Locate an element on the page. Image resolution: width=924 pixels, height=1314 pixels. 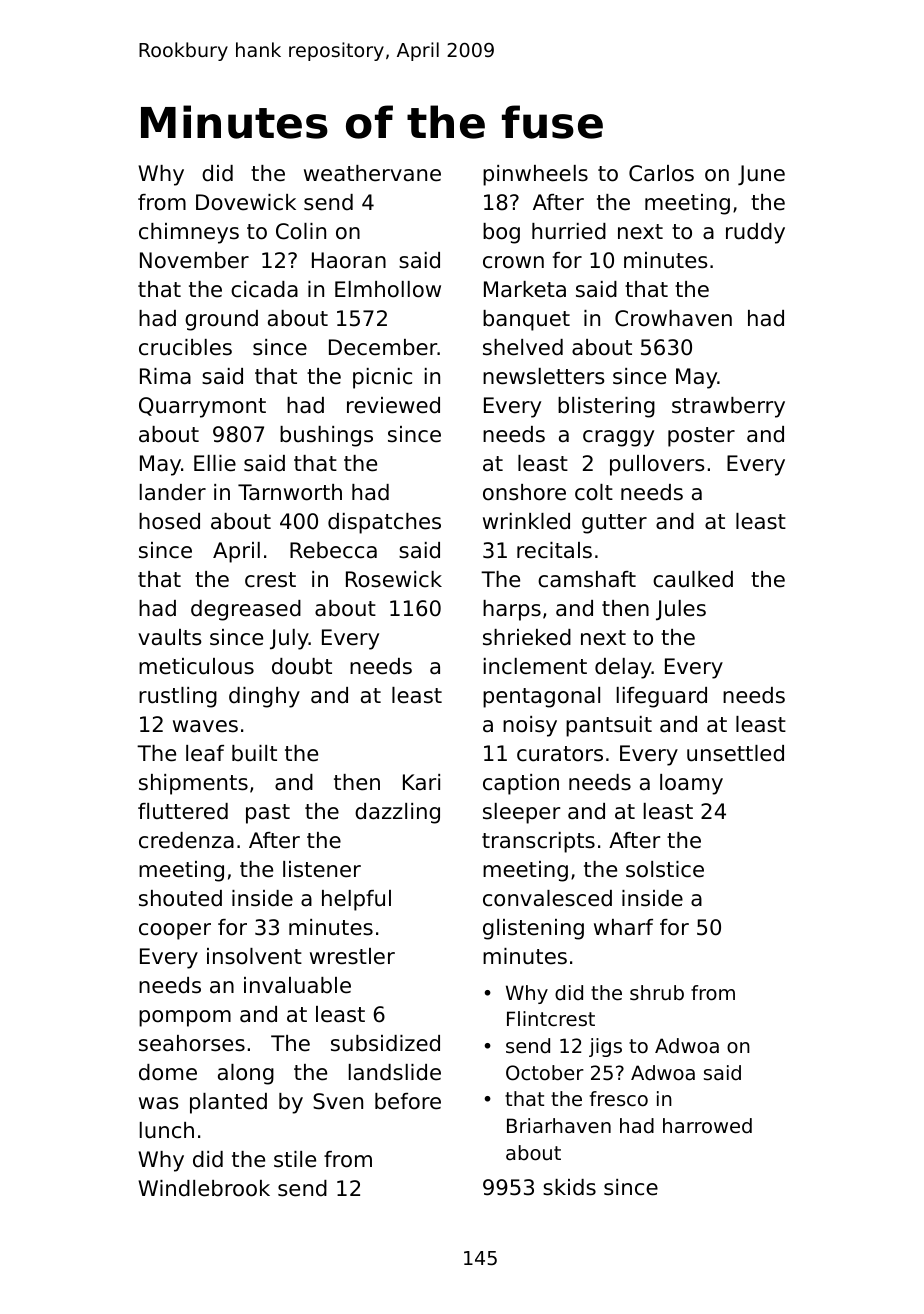
cooper is located at coordinates (175, 931).
